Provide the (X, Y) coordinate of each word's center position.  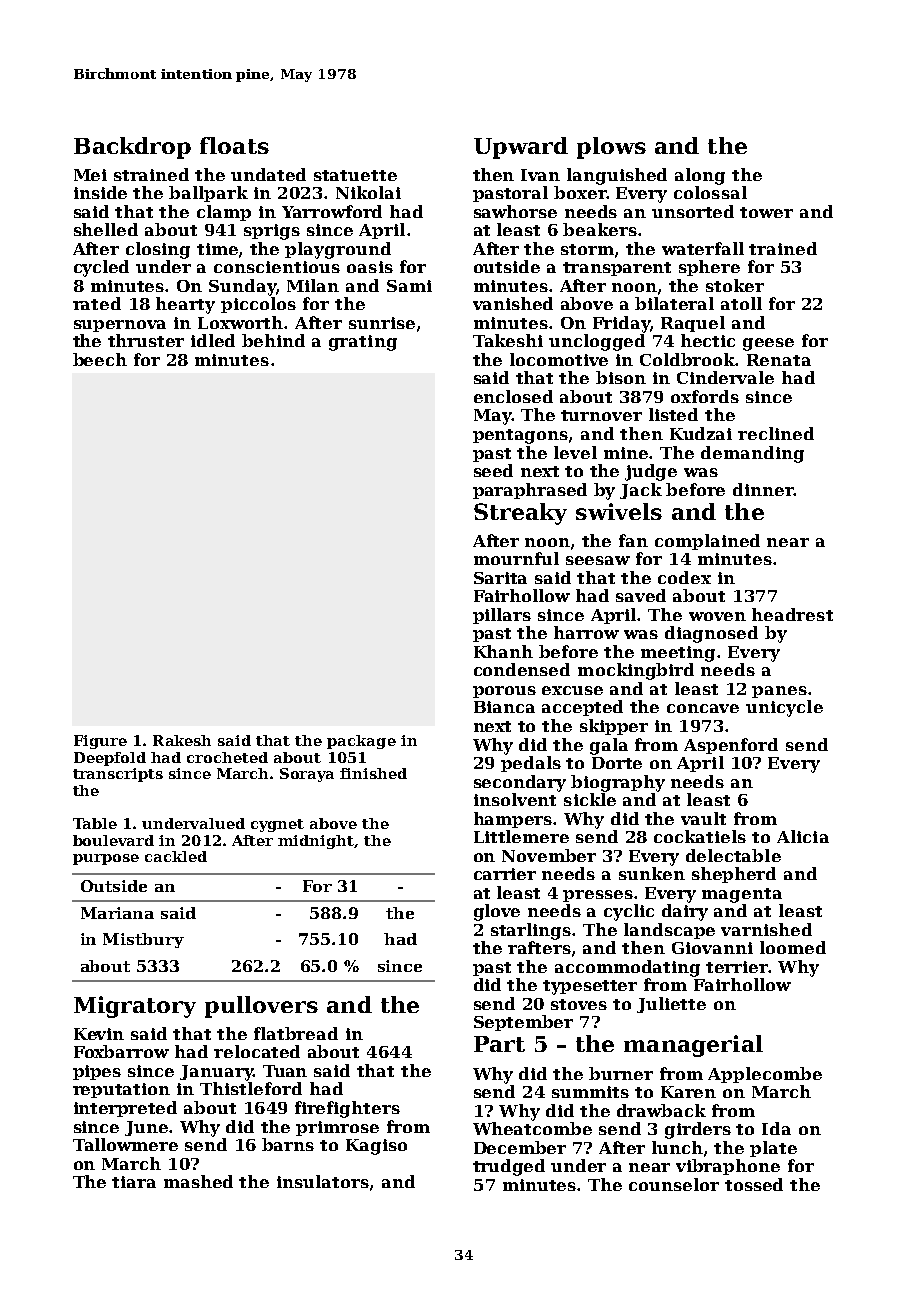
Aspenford (731, 746)
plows (611, 148)
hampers (514, 820)
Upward (521, 148)
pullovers (261, 1007)
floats (234, 145)
